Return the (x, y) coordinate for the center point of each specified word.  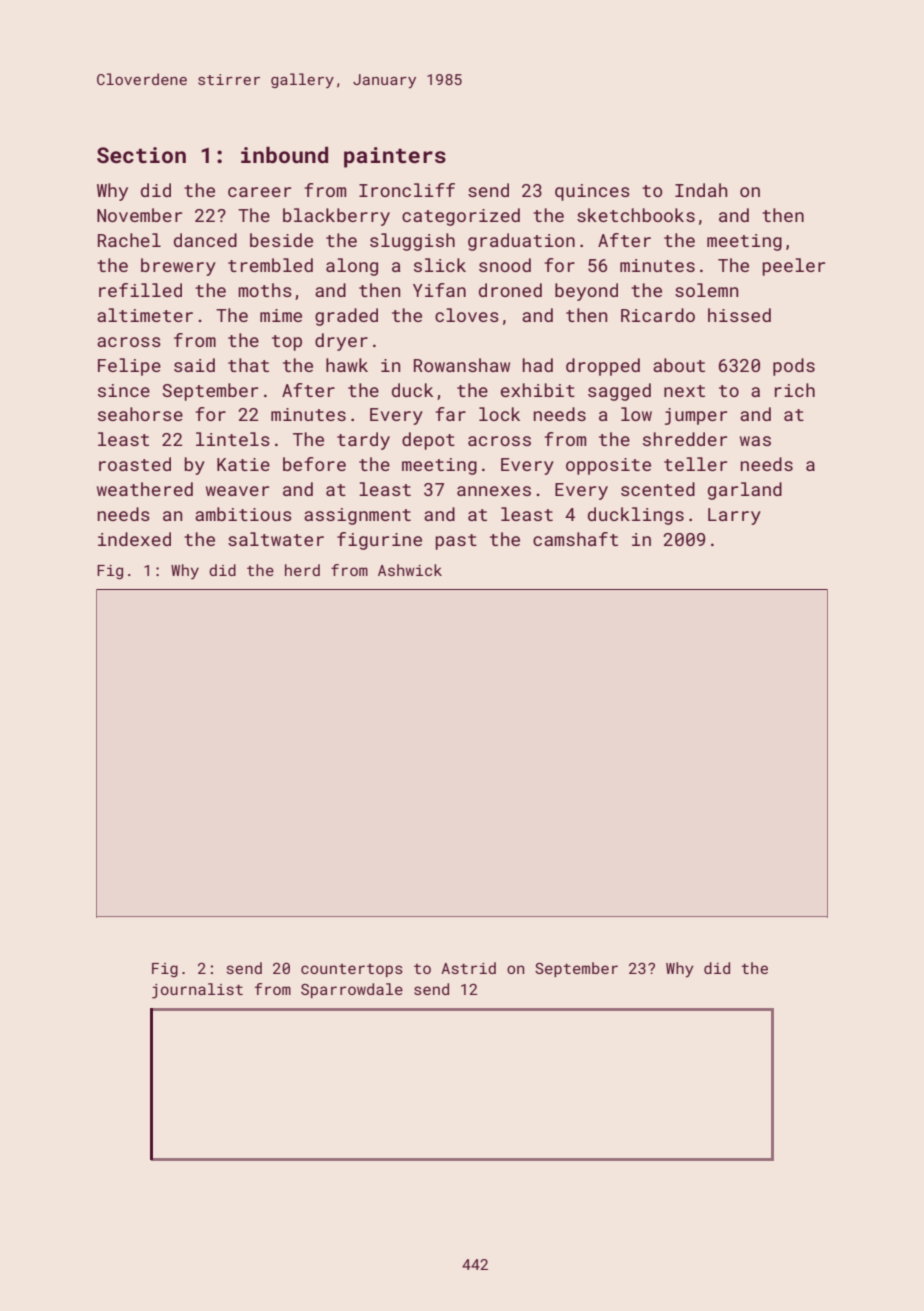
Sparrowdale (352, 990)
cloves (467, 315)
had (538, 365)
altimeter (145, 315)
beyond (586, 292)
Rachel (129, 240)
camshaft (575, 539)
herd (302, 570)
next (684, 391)
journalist (197, 991)
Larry (734, 516)
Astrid (468, 968)
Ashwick (410, 570)
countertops (352, 970)
